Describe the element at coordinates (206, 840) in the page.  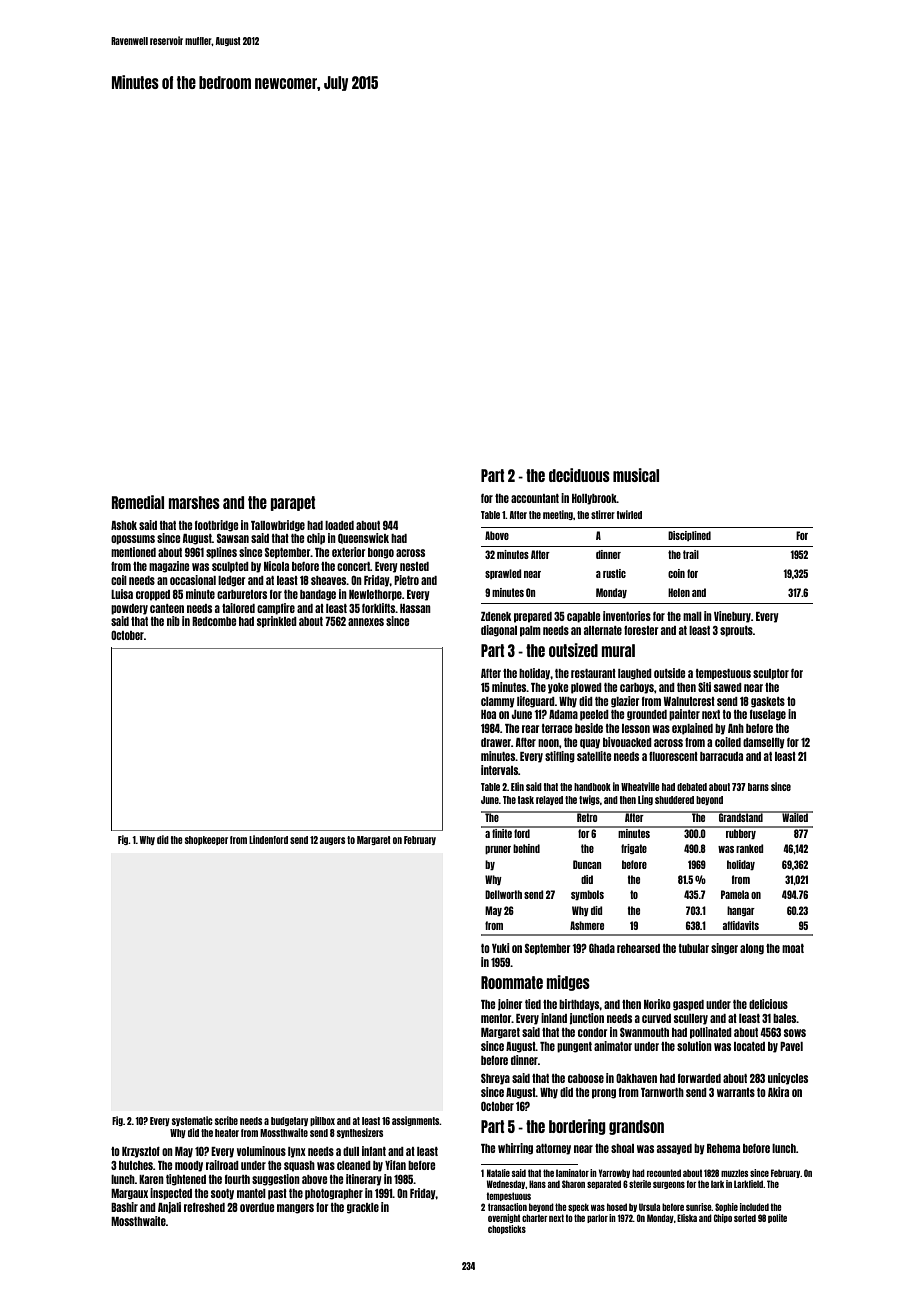
I see `shopkeeper` at that location.
